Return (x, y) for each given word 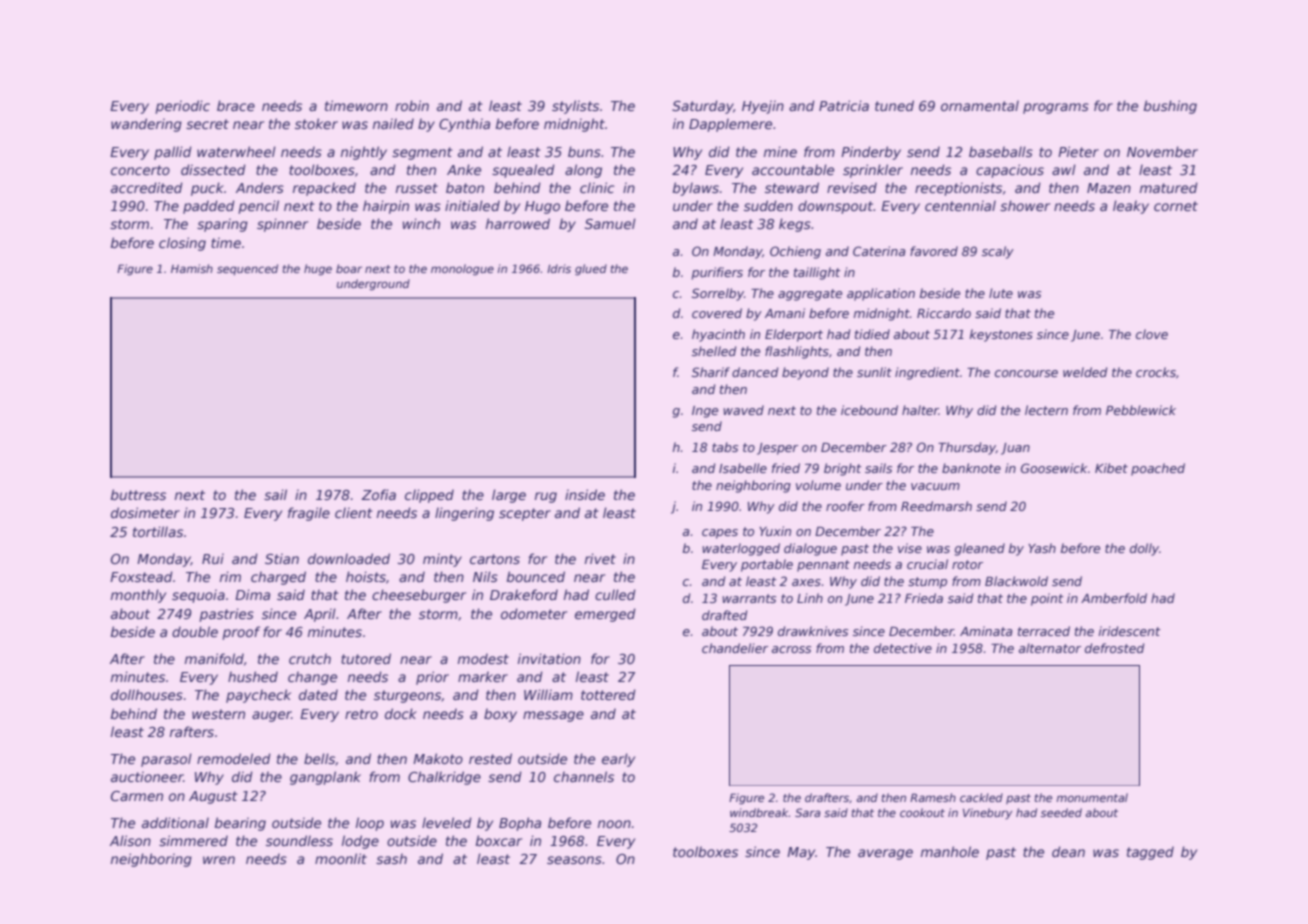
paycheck (258, 696)
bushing (1170, 107)
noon (614, 824)
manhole (950, 851)
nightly (364, 153)
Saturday (702, 107)
